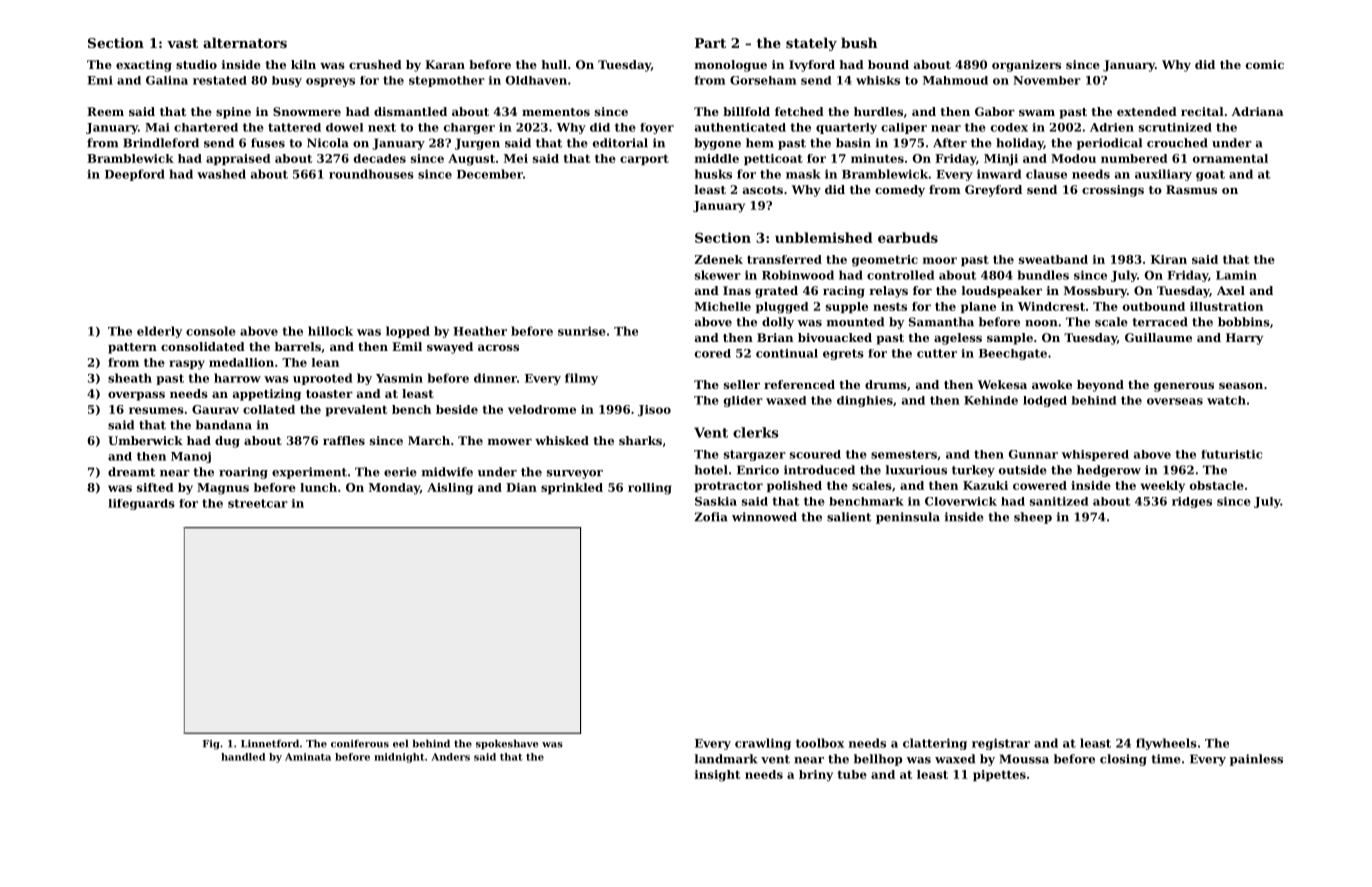 The width and height of the document is (1372, 887). I want to click on Fig, so click(211, 745).
